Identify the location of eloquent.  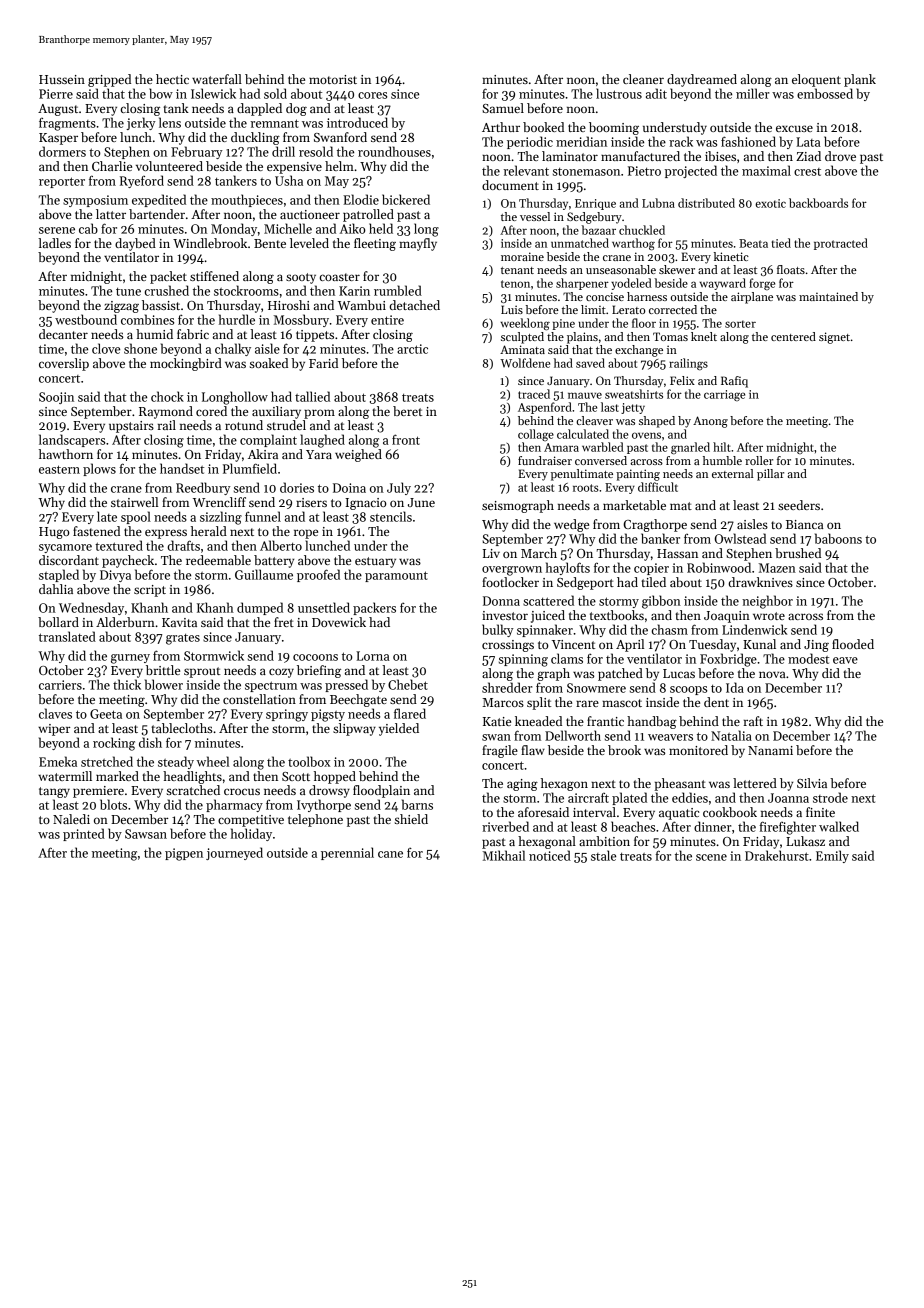
(816, 80).
